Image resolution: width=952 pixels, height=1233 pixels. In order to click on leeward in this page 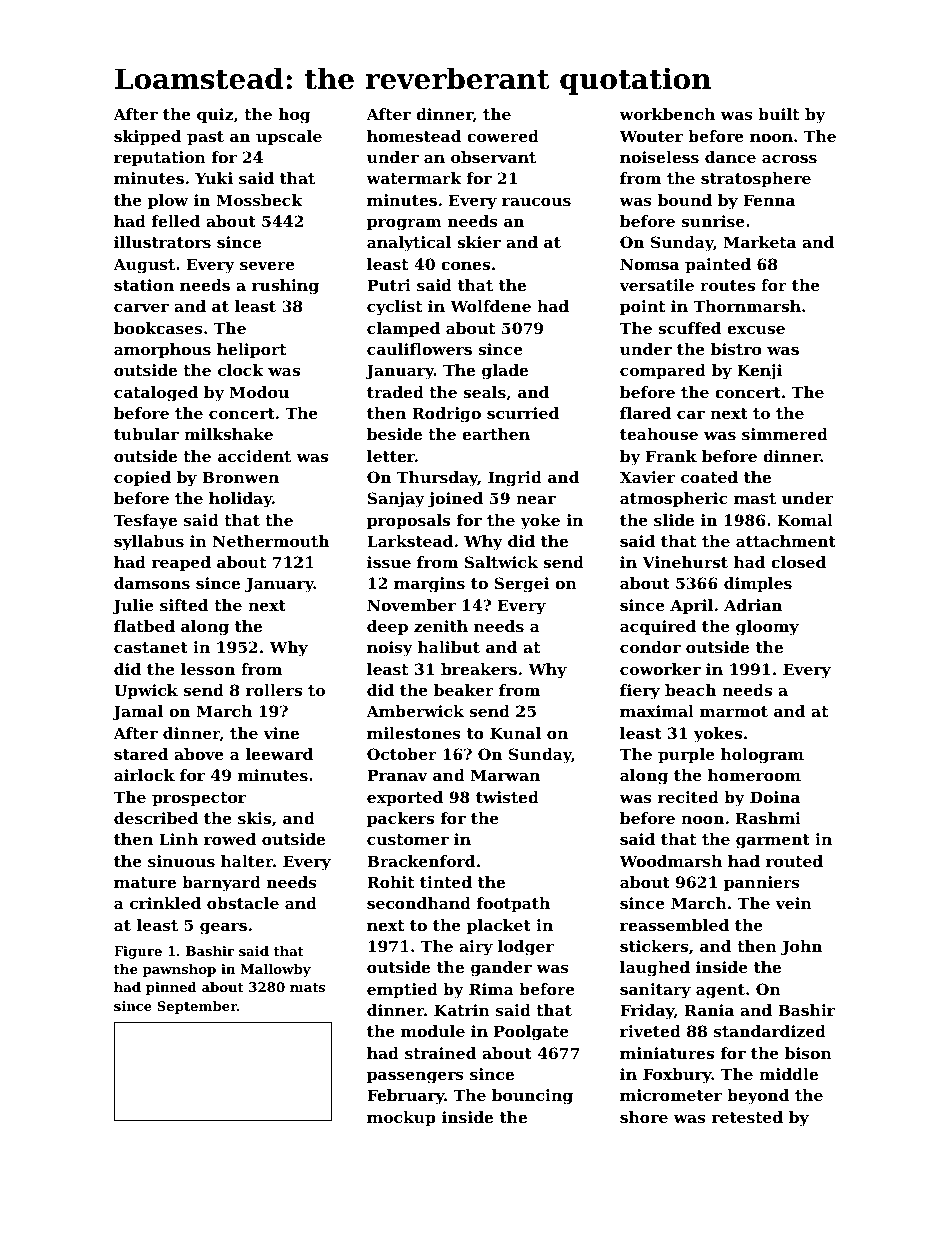, I will do `click(279, 754)`.
